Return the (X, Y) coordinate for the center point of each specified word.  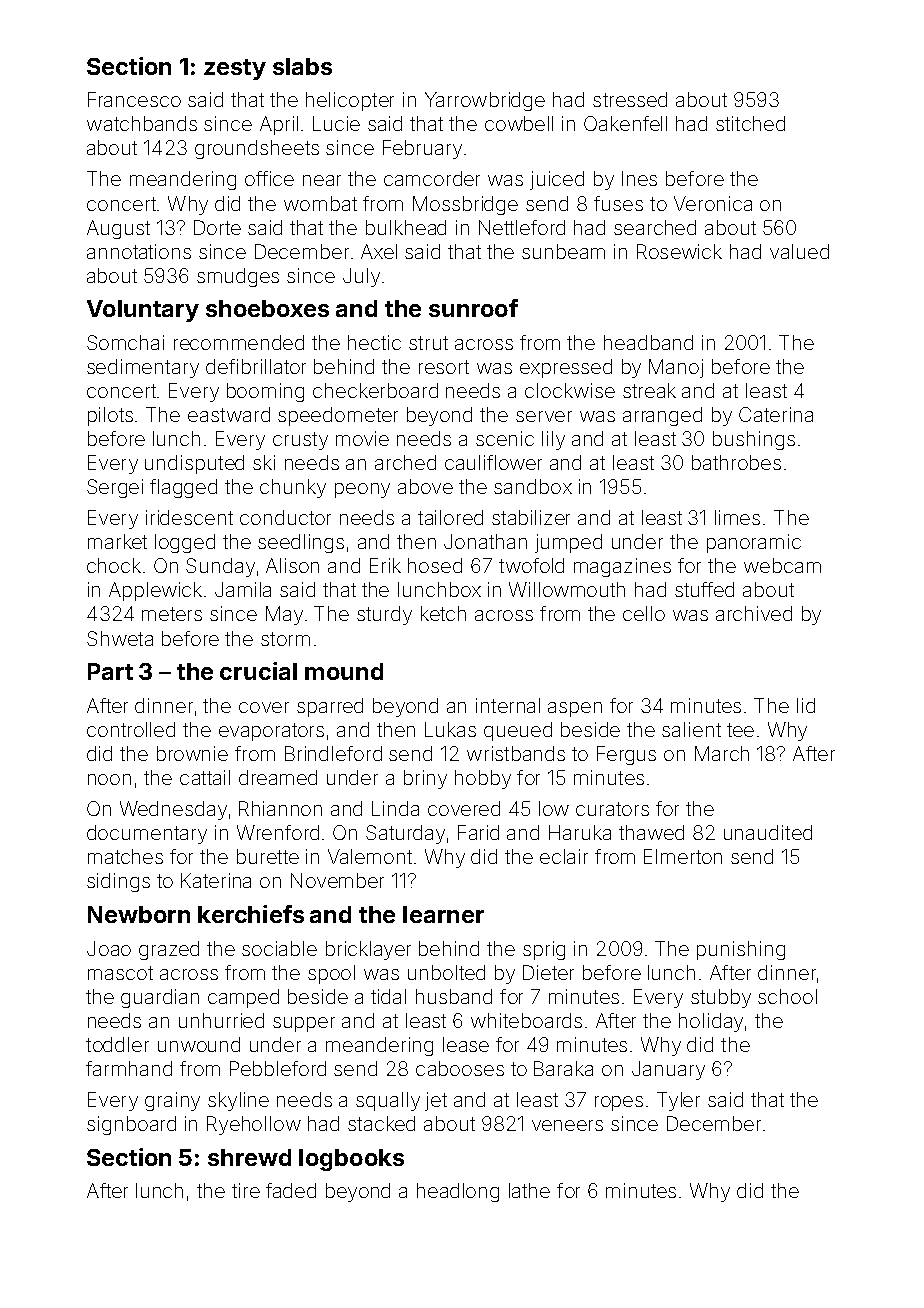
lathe (529, 1190)
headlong (458, 1192)
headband (648, 342)
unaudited (768, 832)
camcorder (432, 178)
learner (443, 914)
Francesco (134, 99)
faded (291, 1190)
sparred (330, 707)
